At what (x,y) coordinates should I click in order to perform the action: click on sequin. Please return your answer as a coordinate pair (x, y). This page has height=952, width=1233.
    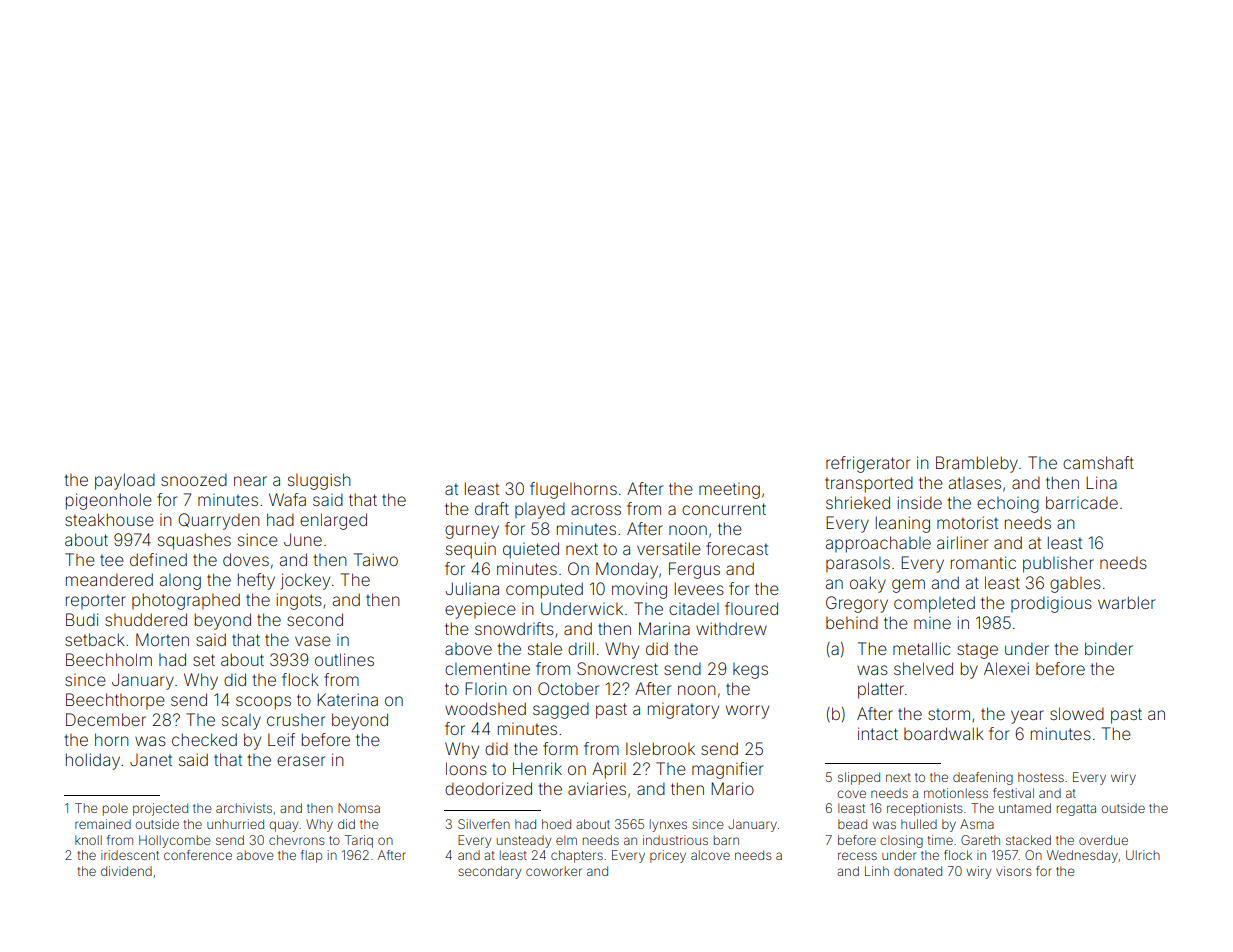
    Looking at the image, I should click on (471, 550).
